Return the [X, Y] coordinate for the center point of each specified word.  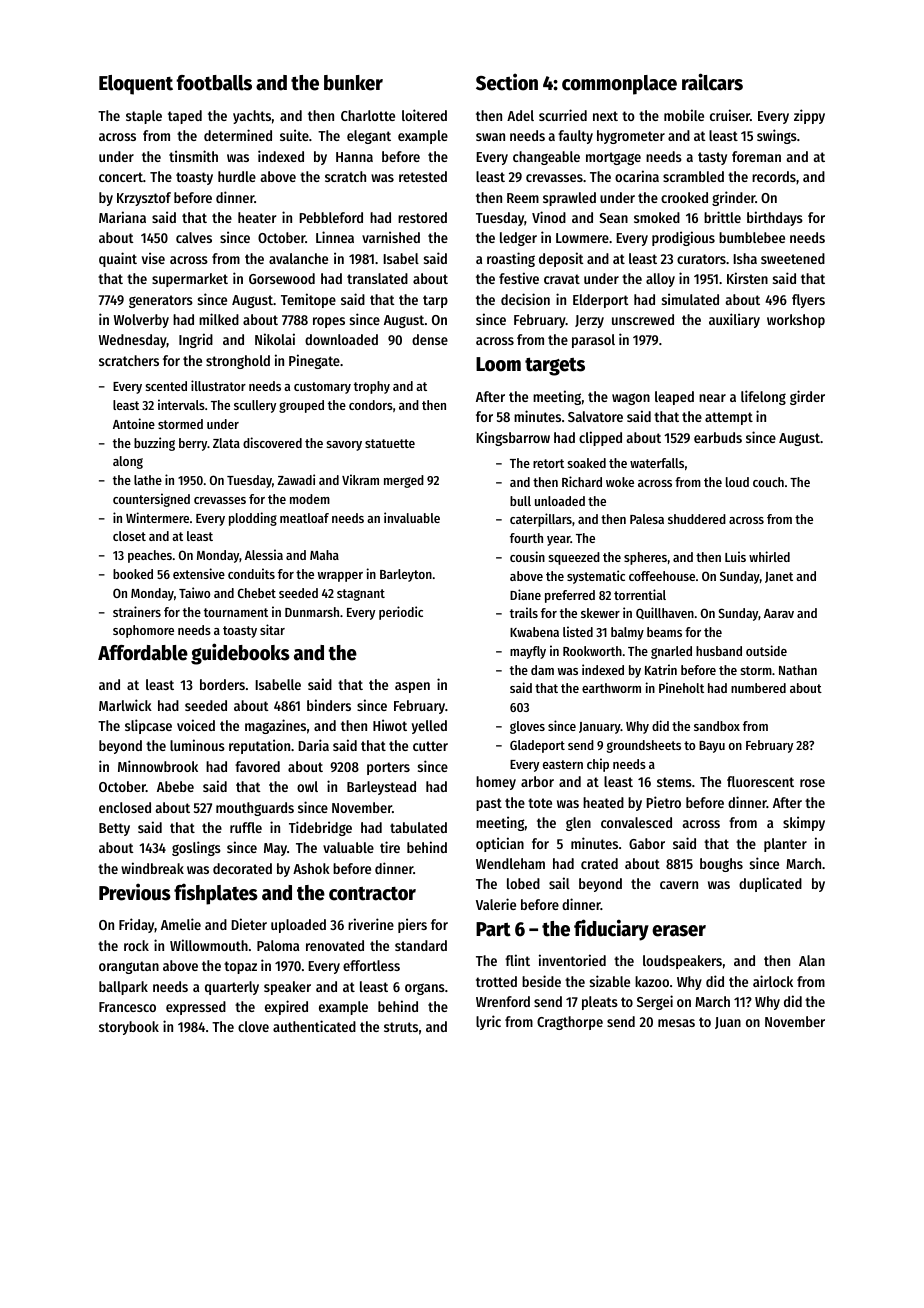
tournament [236, 612]
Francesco [127, 1007]
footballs [214, 83]
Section [507, 82]
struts [401, 1027]
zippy [809, 116]
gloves [527, 727]
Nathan [798, 670]
